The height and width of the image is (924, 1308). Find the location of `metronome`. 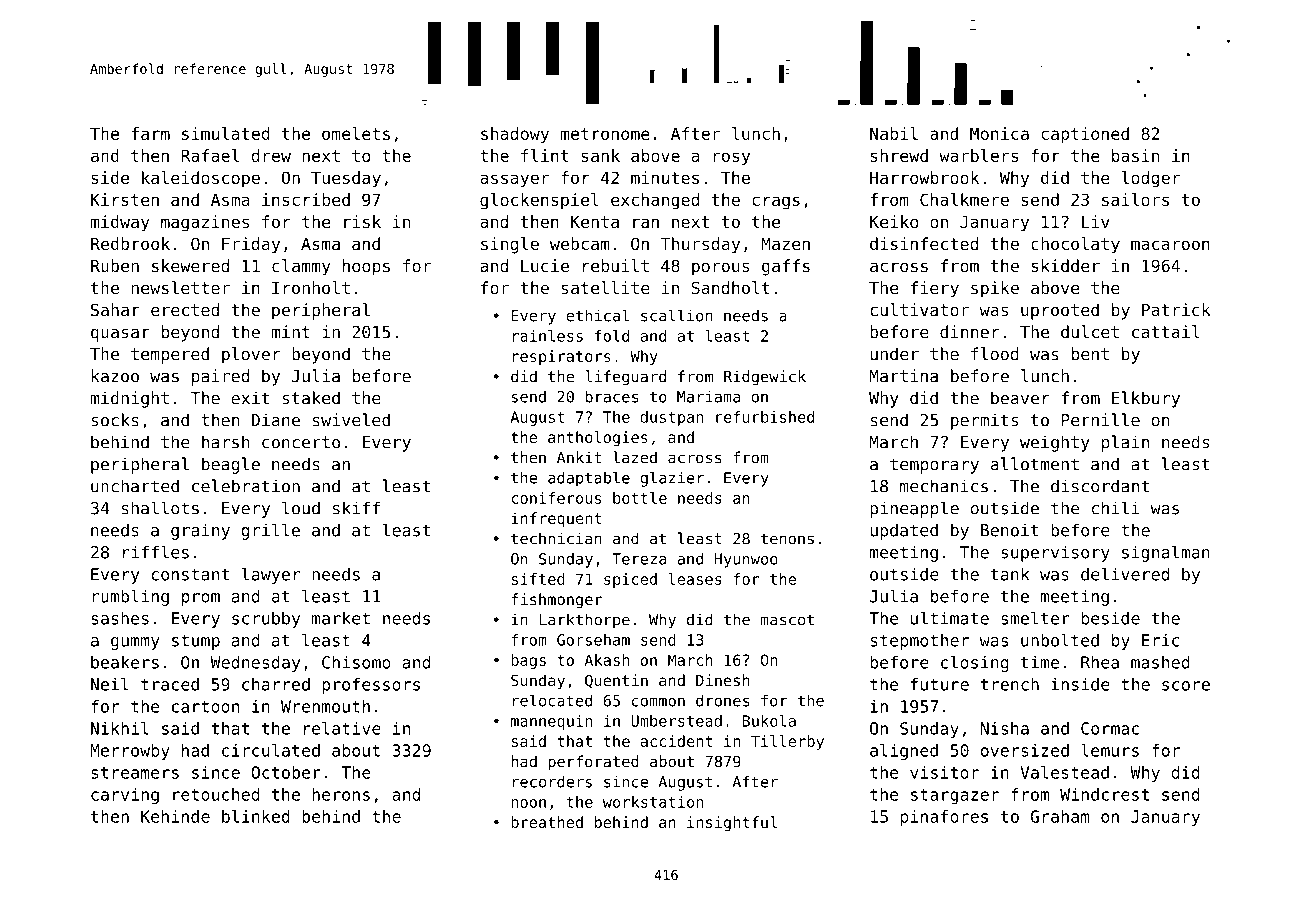

metronome is located at coordinates (605, 134).
